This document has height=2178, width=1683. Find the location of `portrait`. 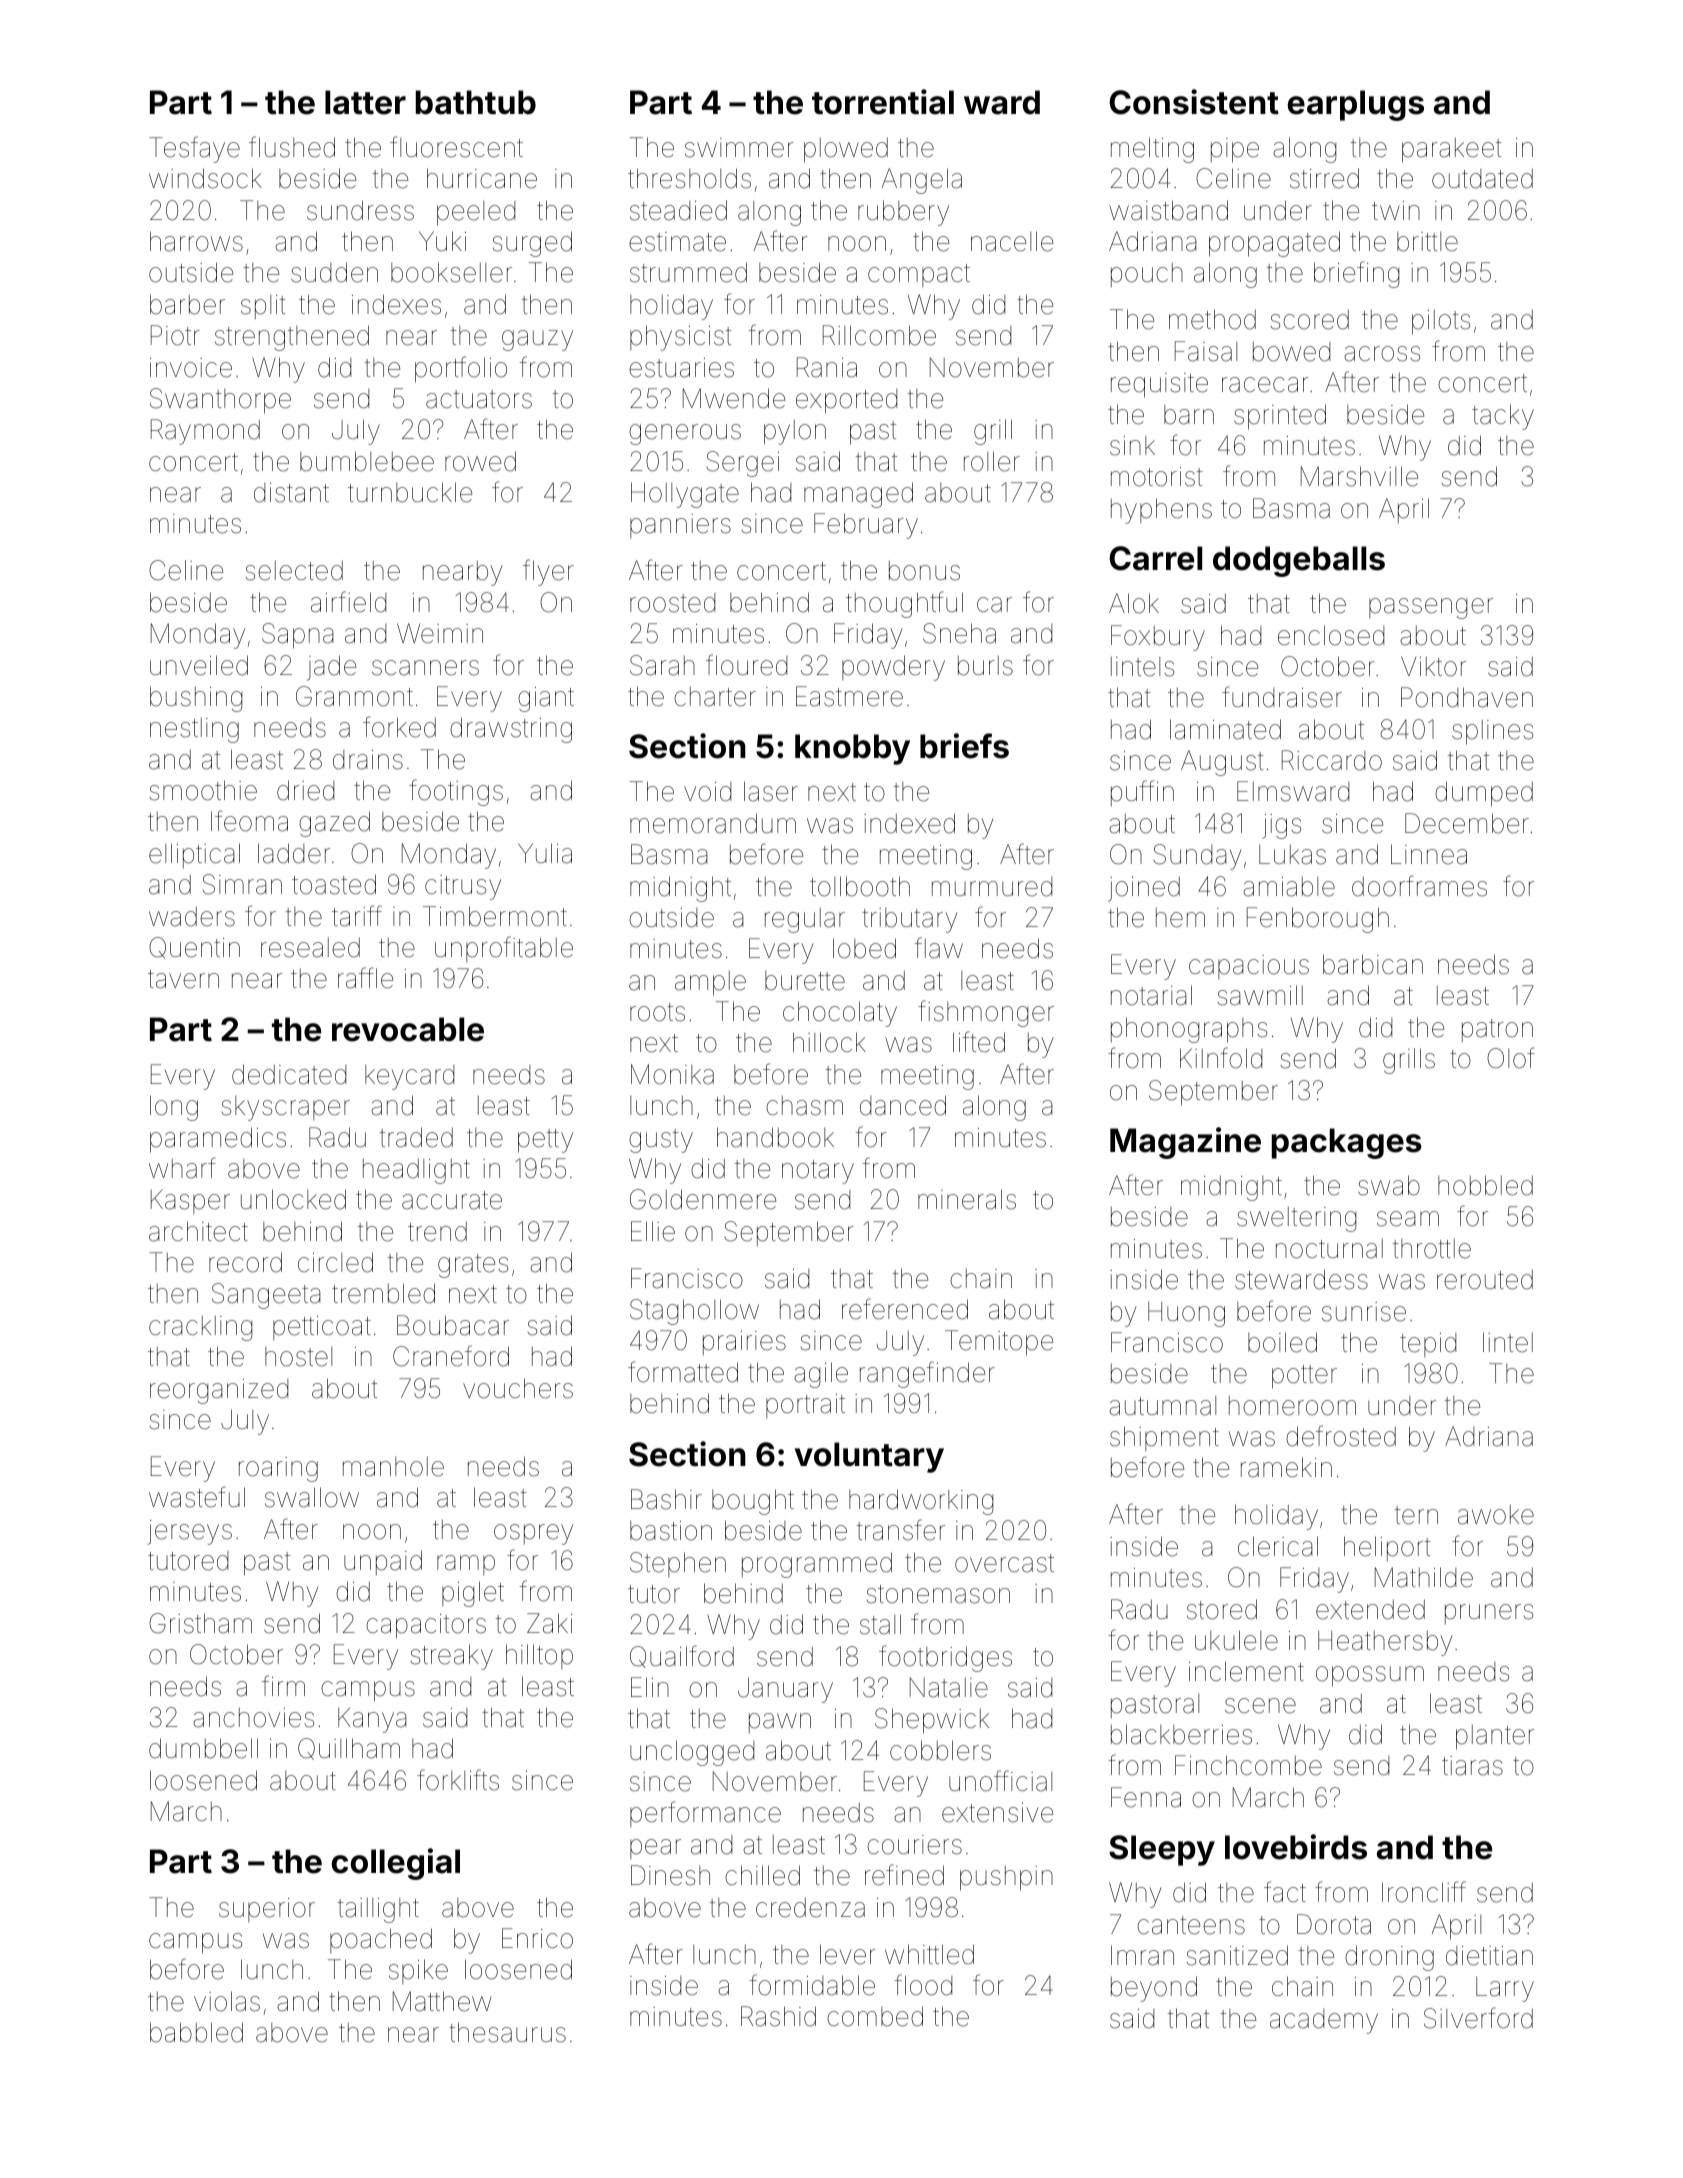

portrait is located at coordinates (805, 1406).
